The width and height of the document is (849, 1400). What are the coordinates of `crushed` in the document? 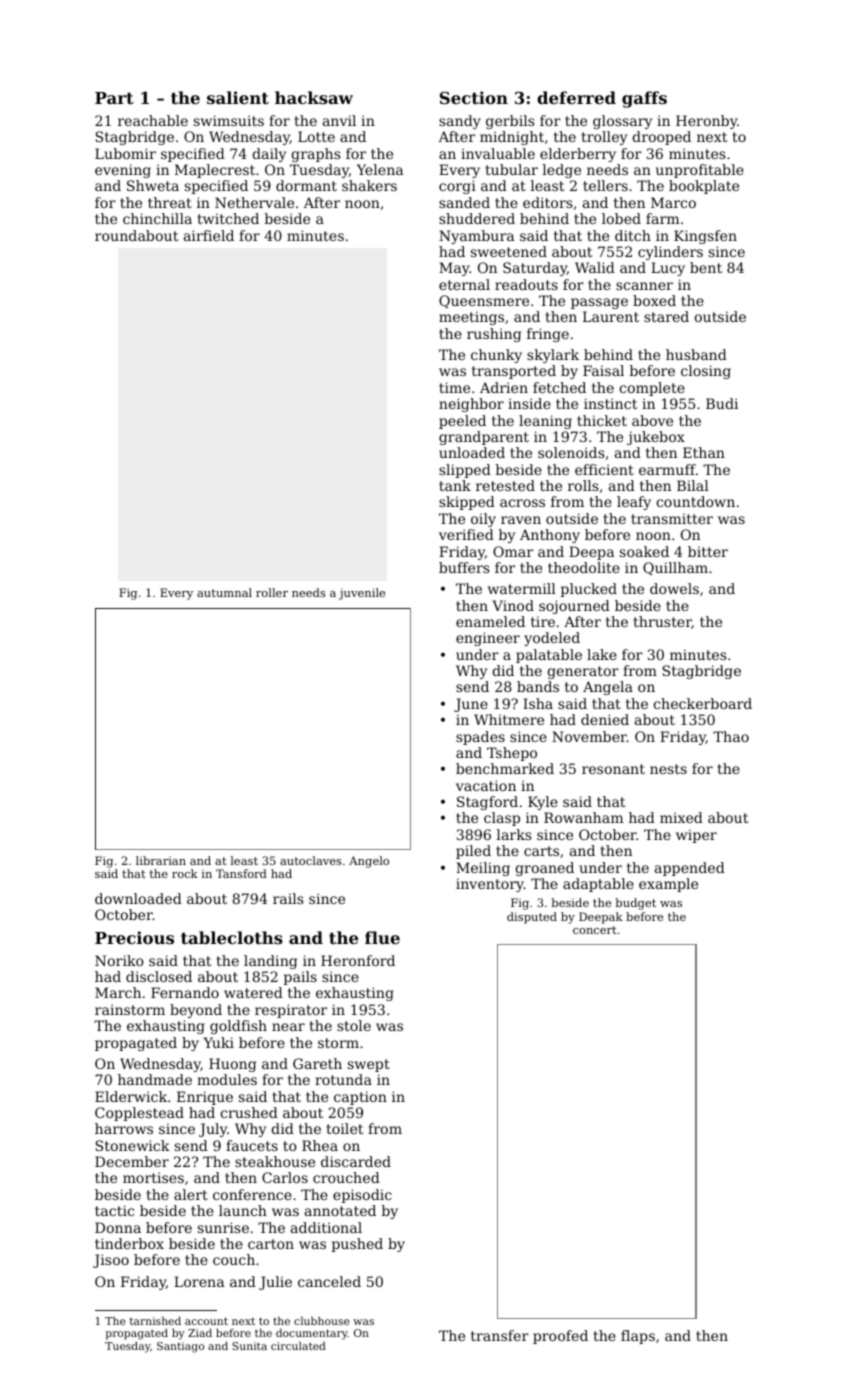 It's located at (249, 1112).
